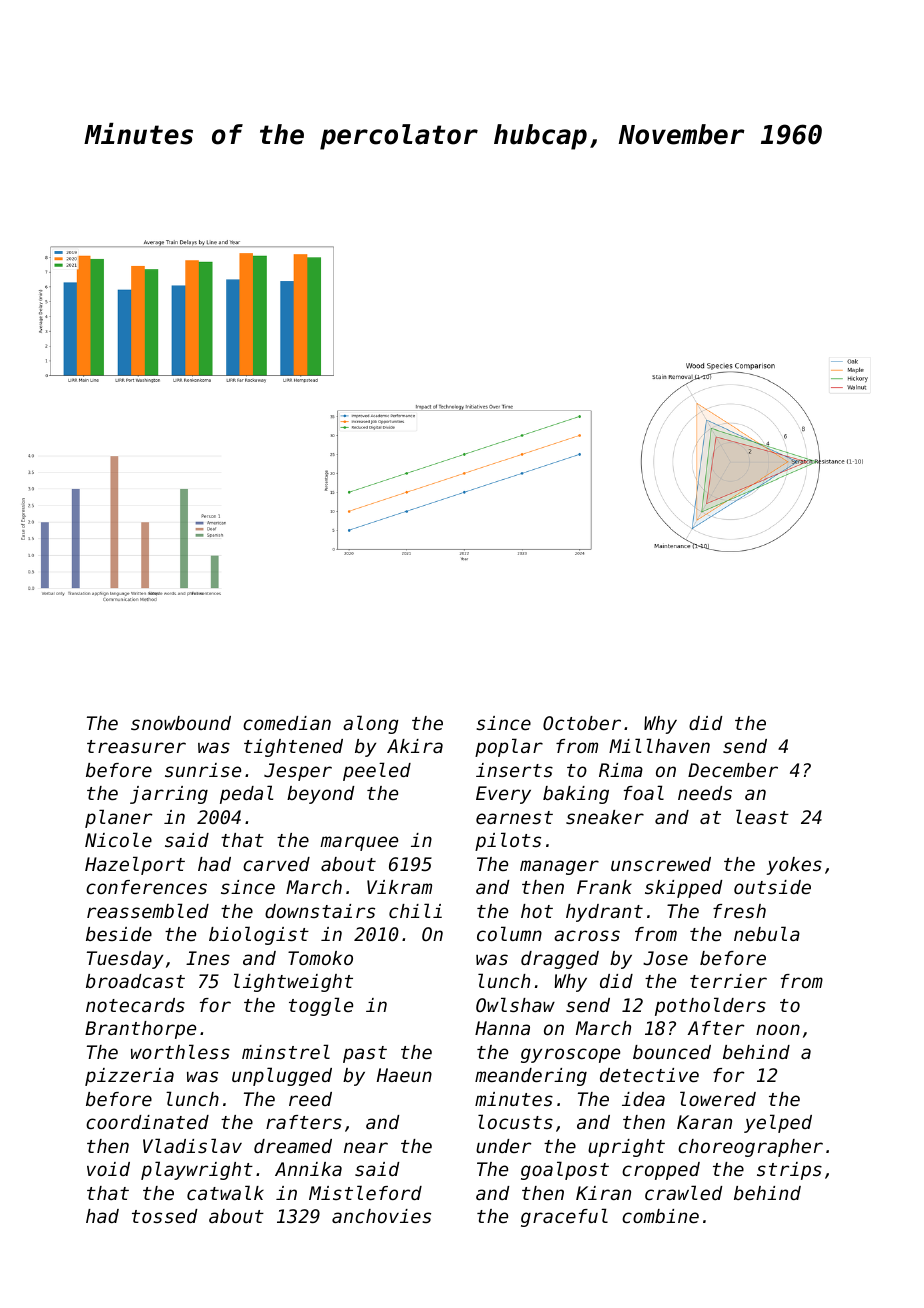  Describe the element at coordinates (321, 1006) in the screenshot. I see `toggle` at that location.
